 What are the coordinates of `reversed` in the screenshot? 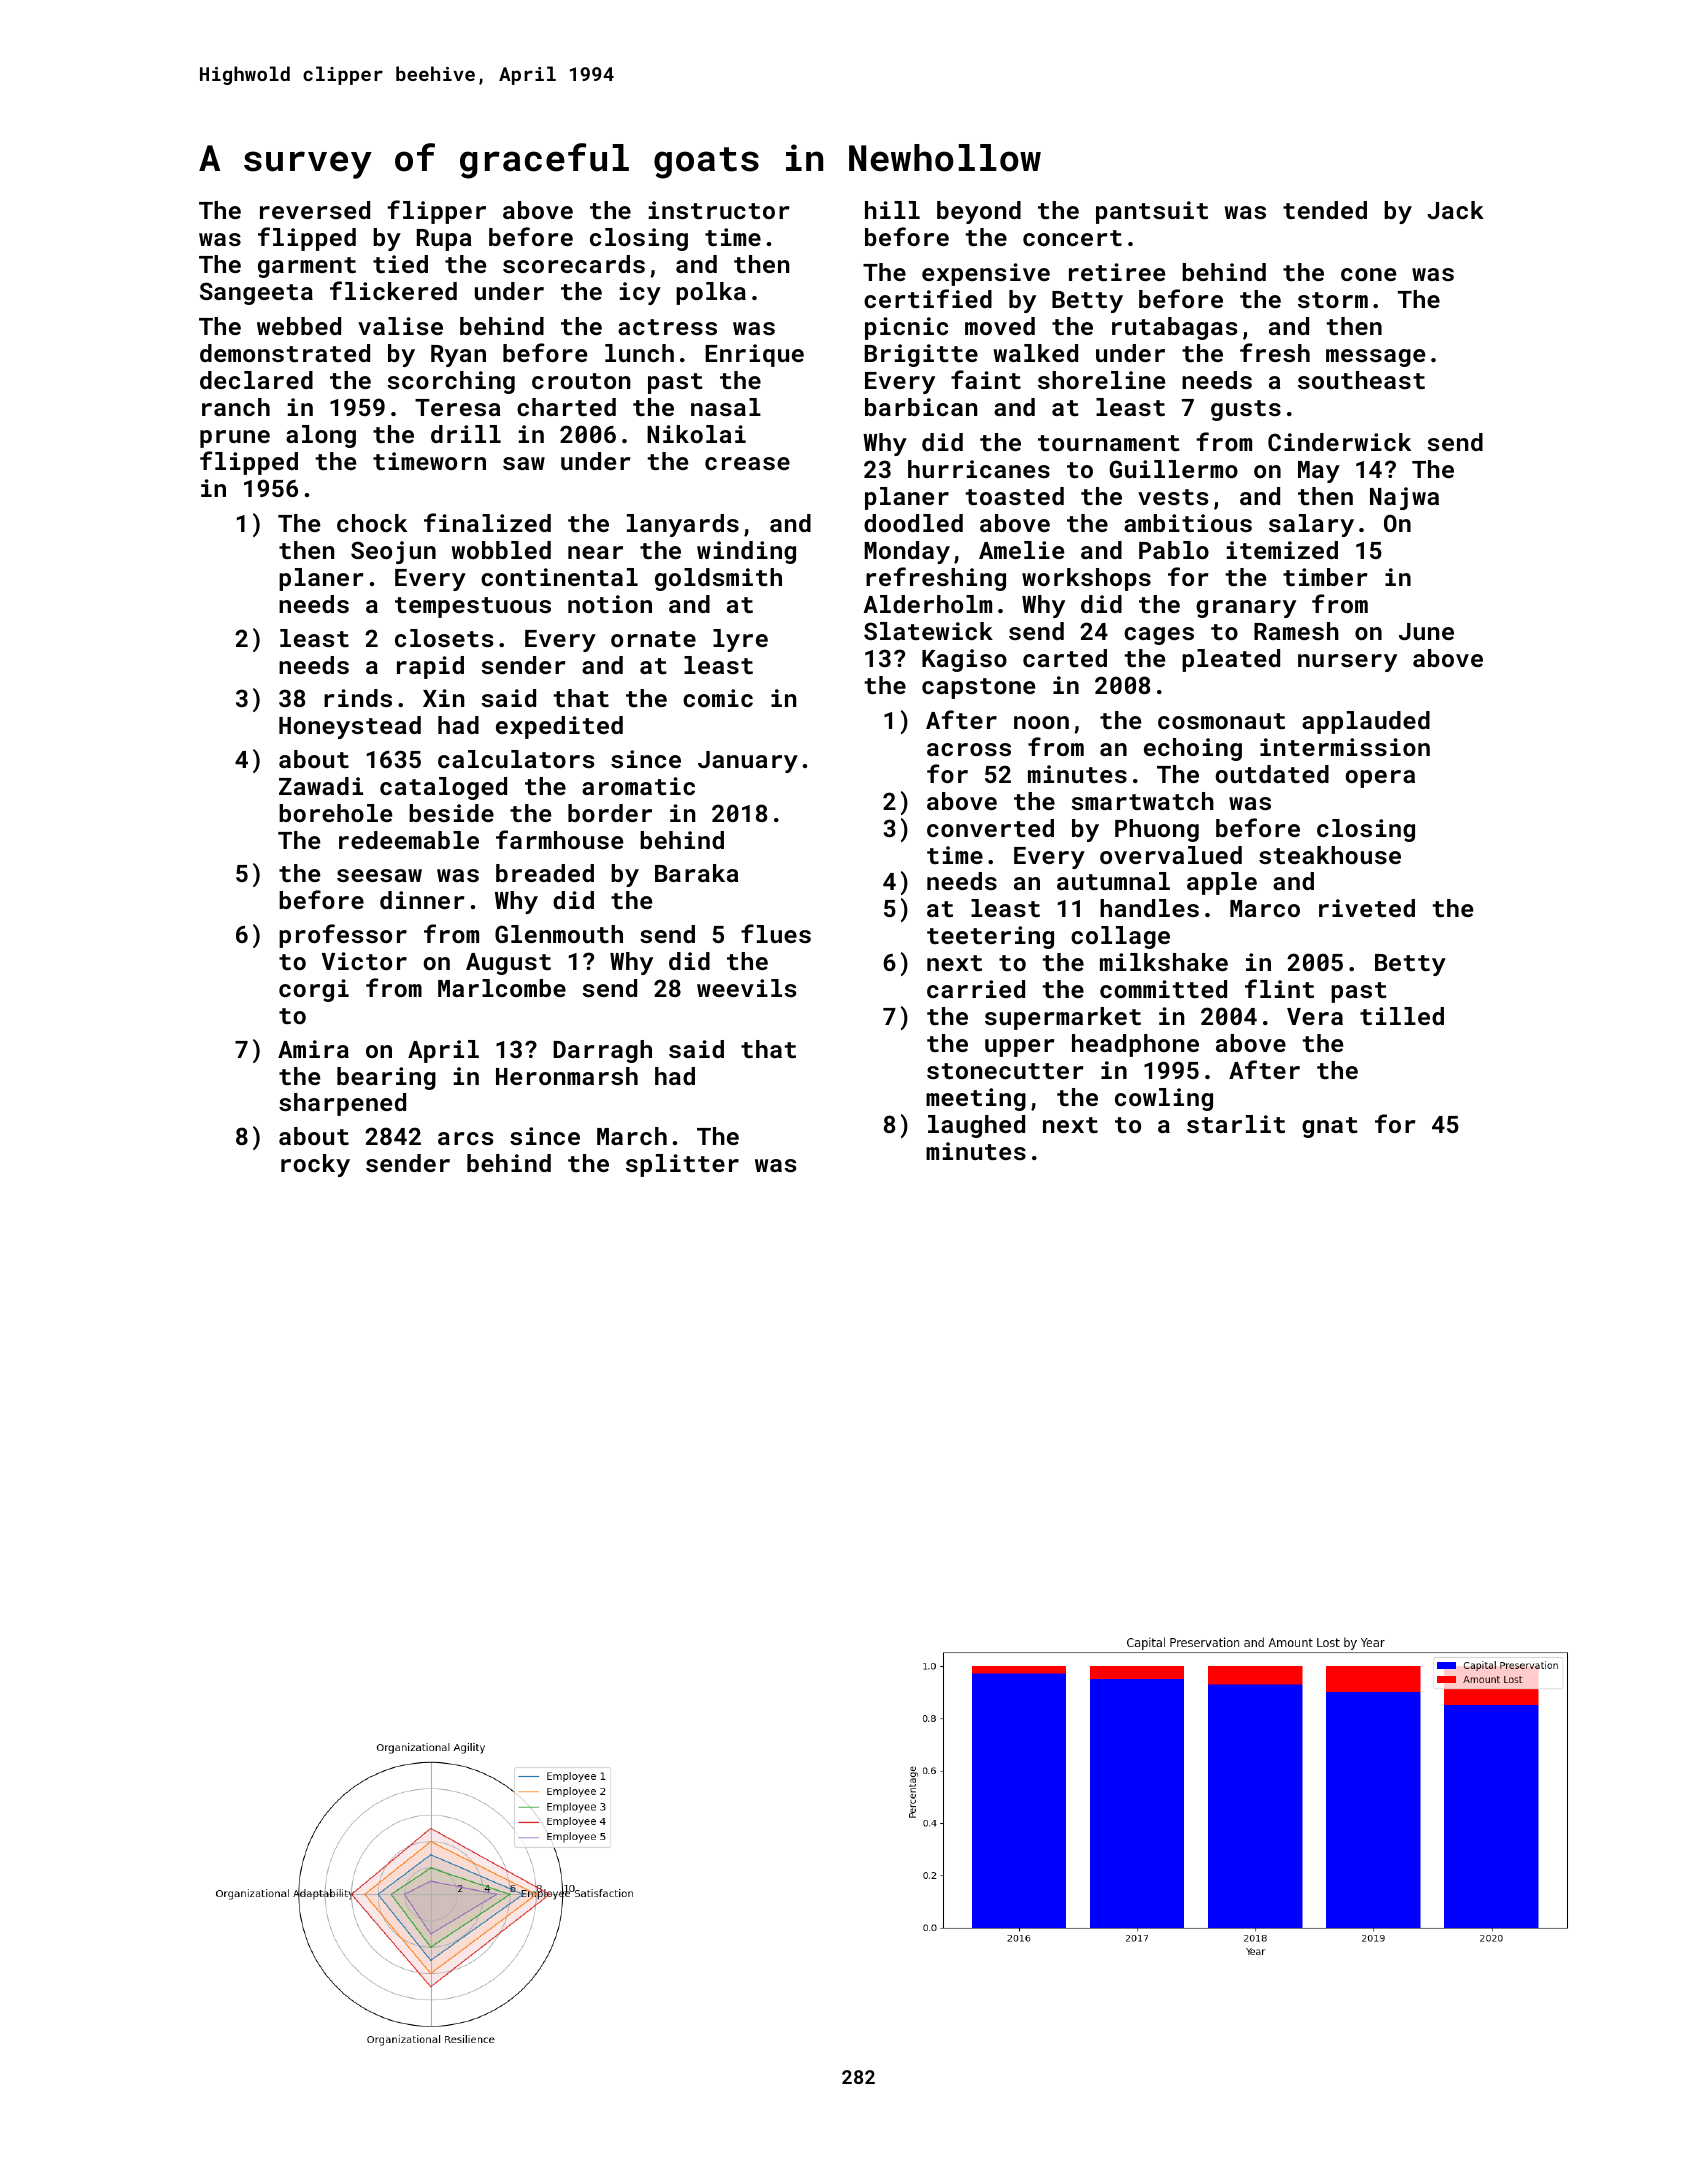 It's located at (315, 210).
